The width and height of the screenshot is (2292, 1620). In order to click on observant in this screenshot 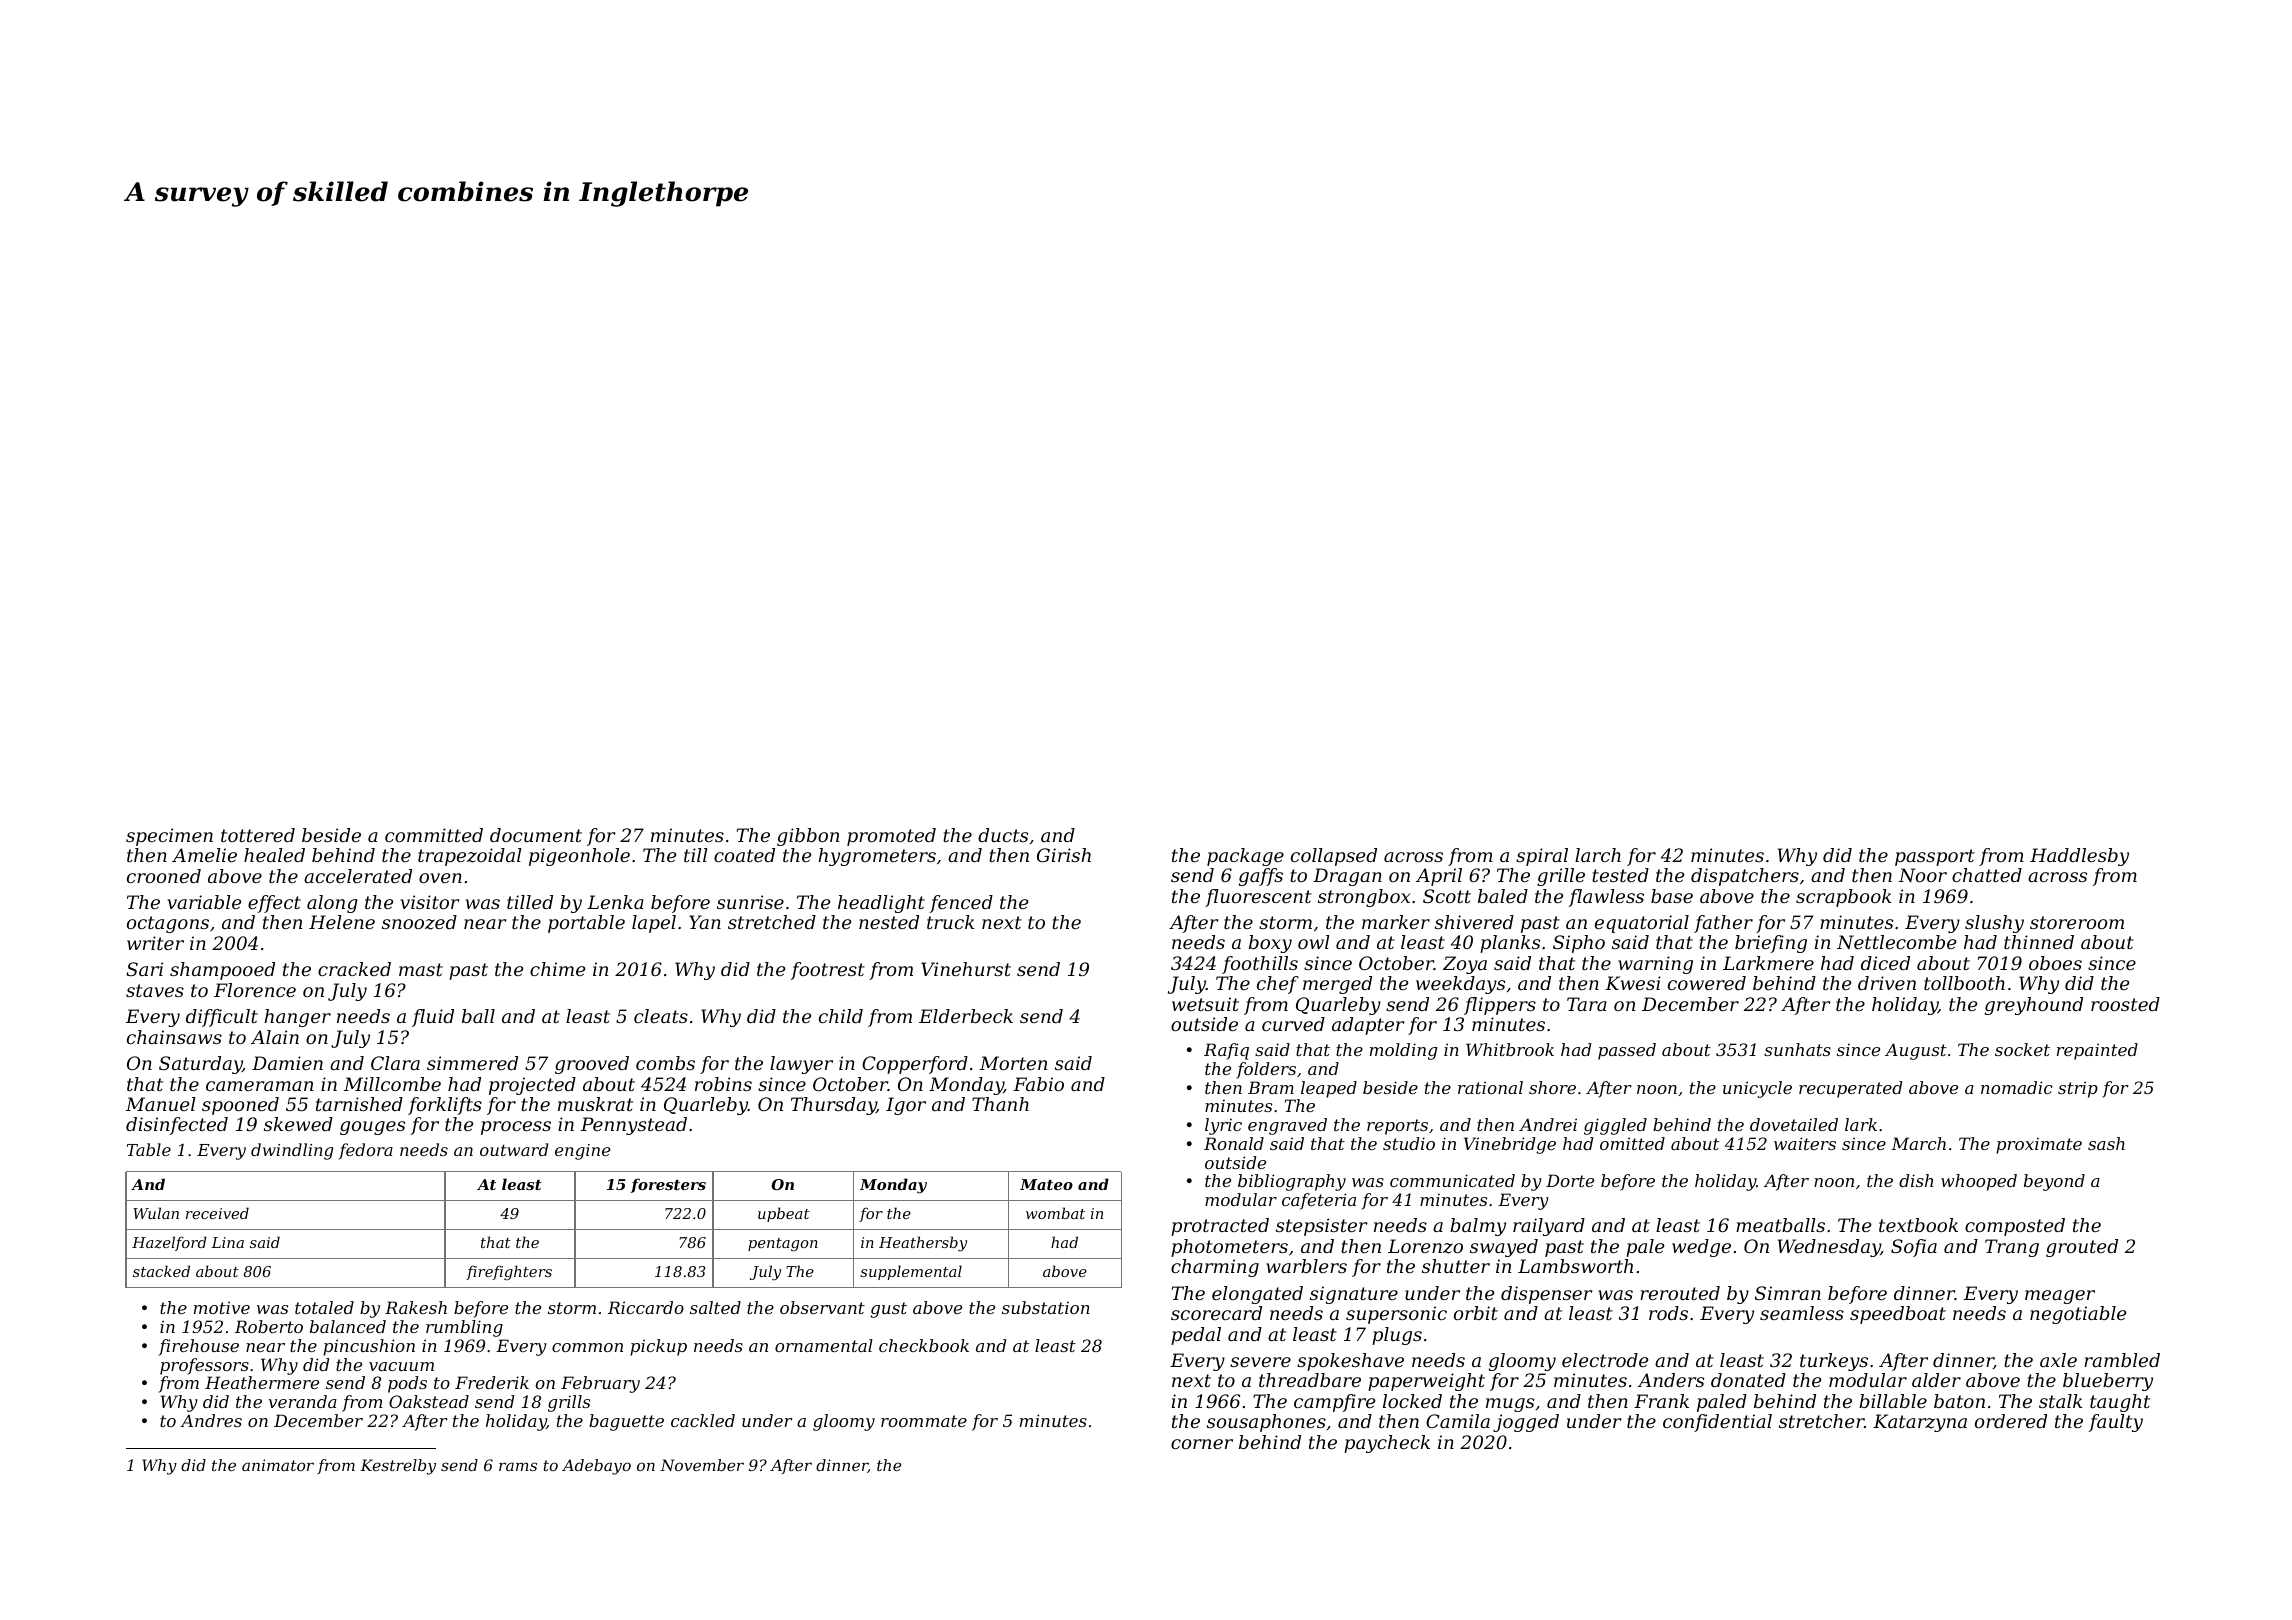, I will do `click(822, 1307)`.
